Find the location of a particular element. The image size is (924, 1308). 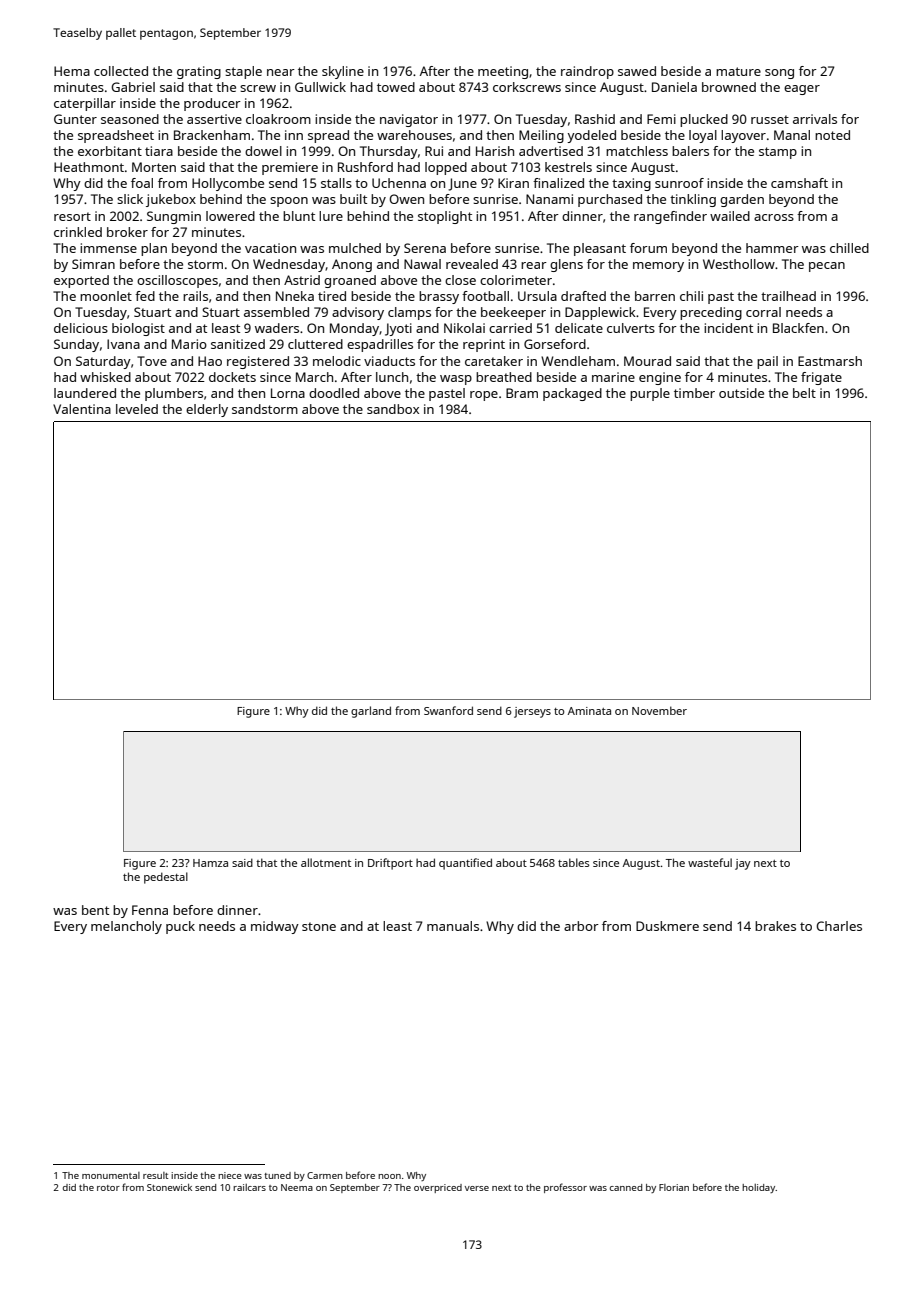

bent is located at coordinates (95, 910).
